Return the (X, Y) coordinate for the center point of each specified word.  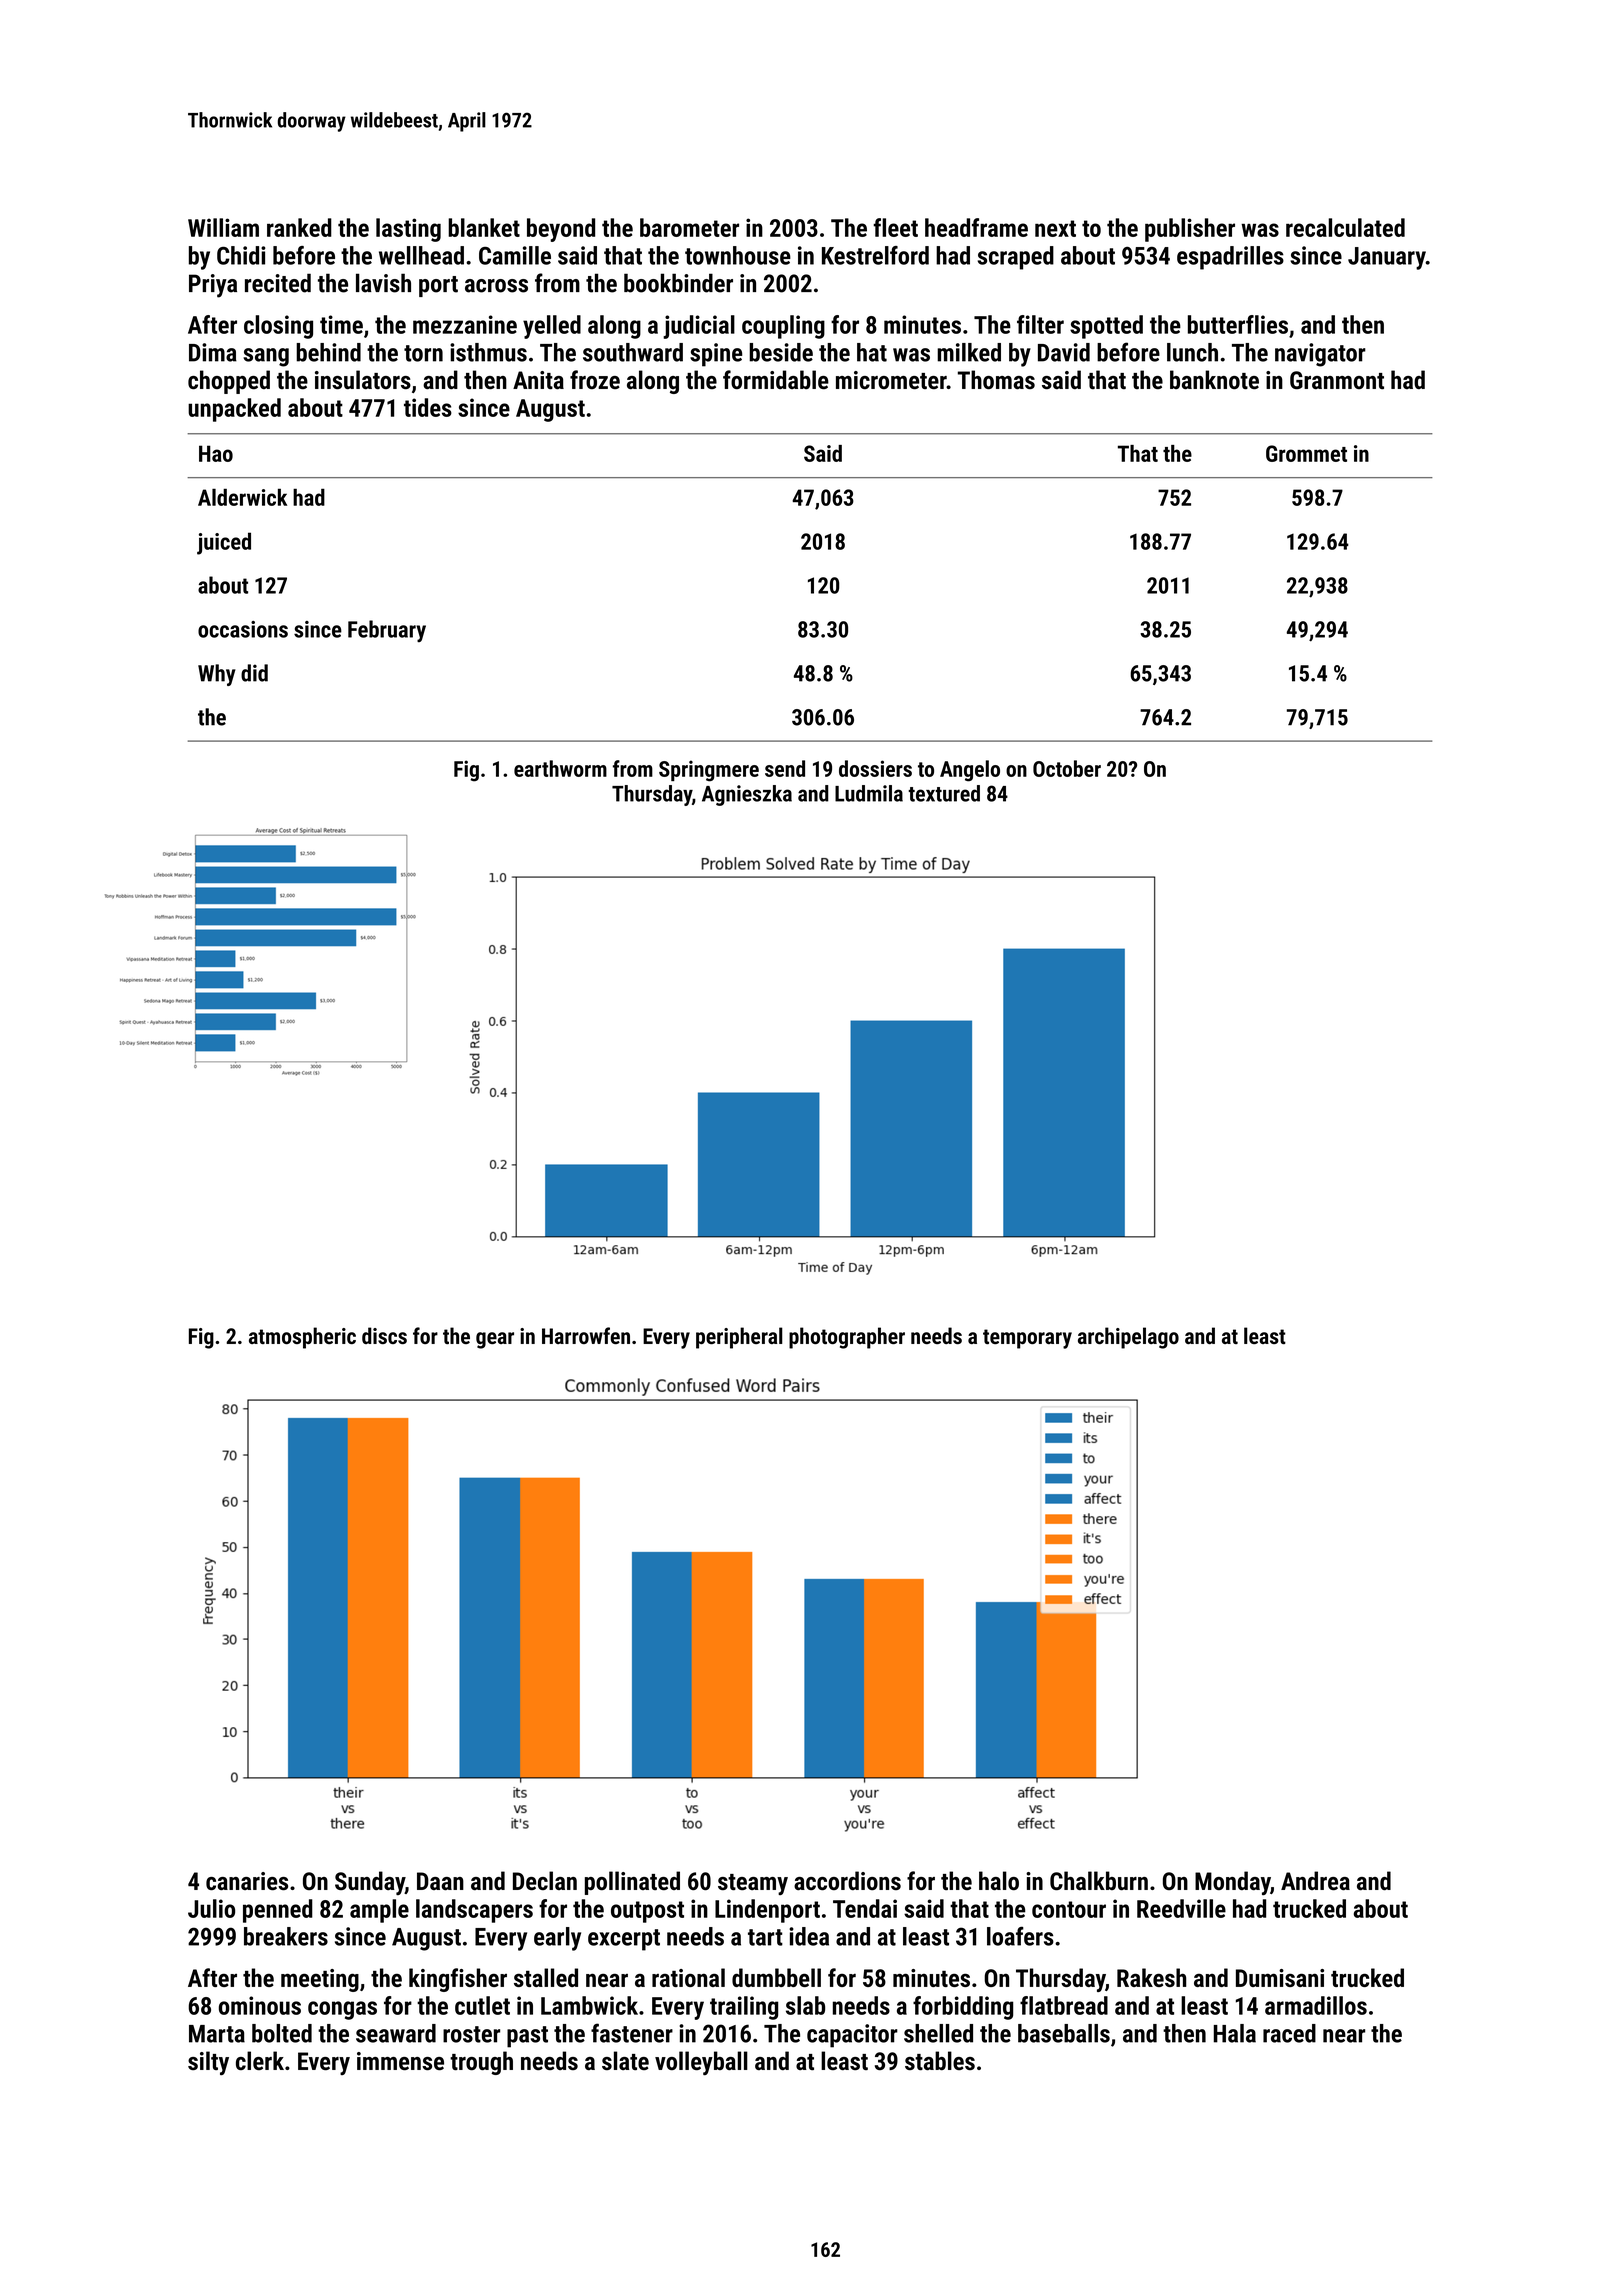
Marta (217, 2034)
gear (495, 1340)
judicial (699, 327)
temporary (1027, 1339)
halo (999, 1881)
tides (428, 407)
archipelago (1128, 1338)
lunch (1192, 352)
